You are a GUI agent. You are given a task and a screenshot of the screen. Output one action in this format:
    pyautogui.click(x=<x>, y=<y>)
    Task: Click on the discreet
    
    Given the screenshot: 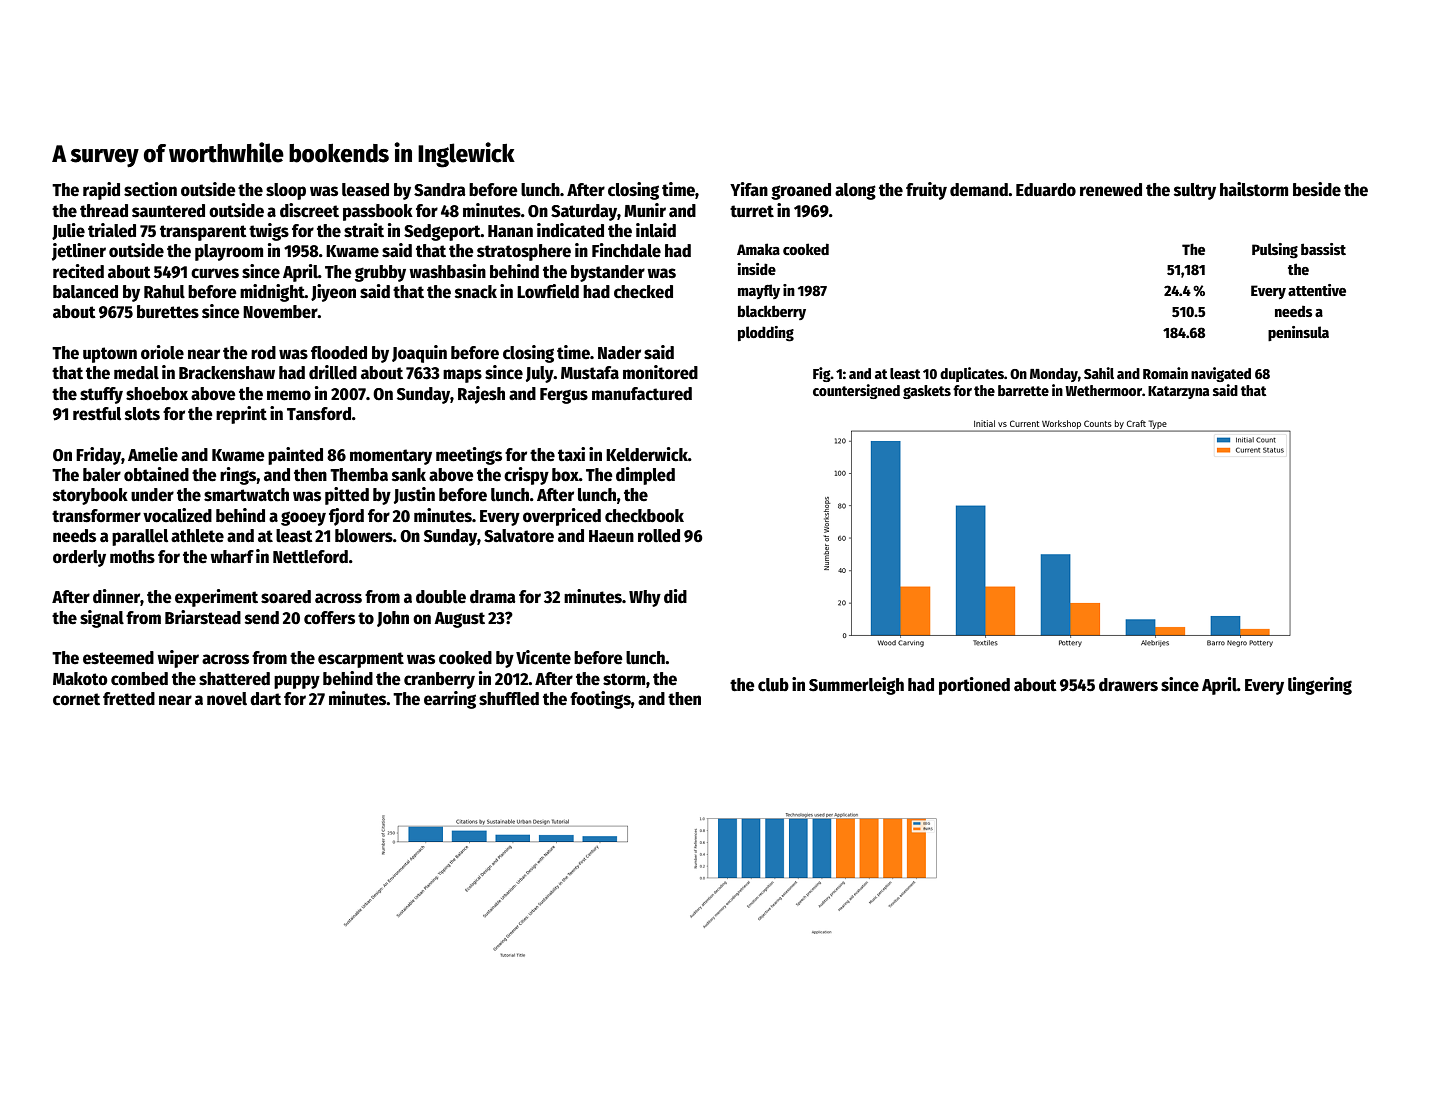 What is the action you would take?
    pyautogui.click(x=309, y=210)
